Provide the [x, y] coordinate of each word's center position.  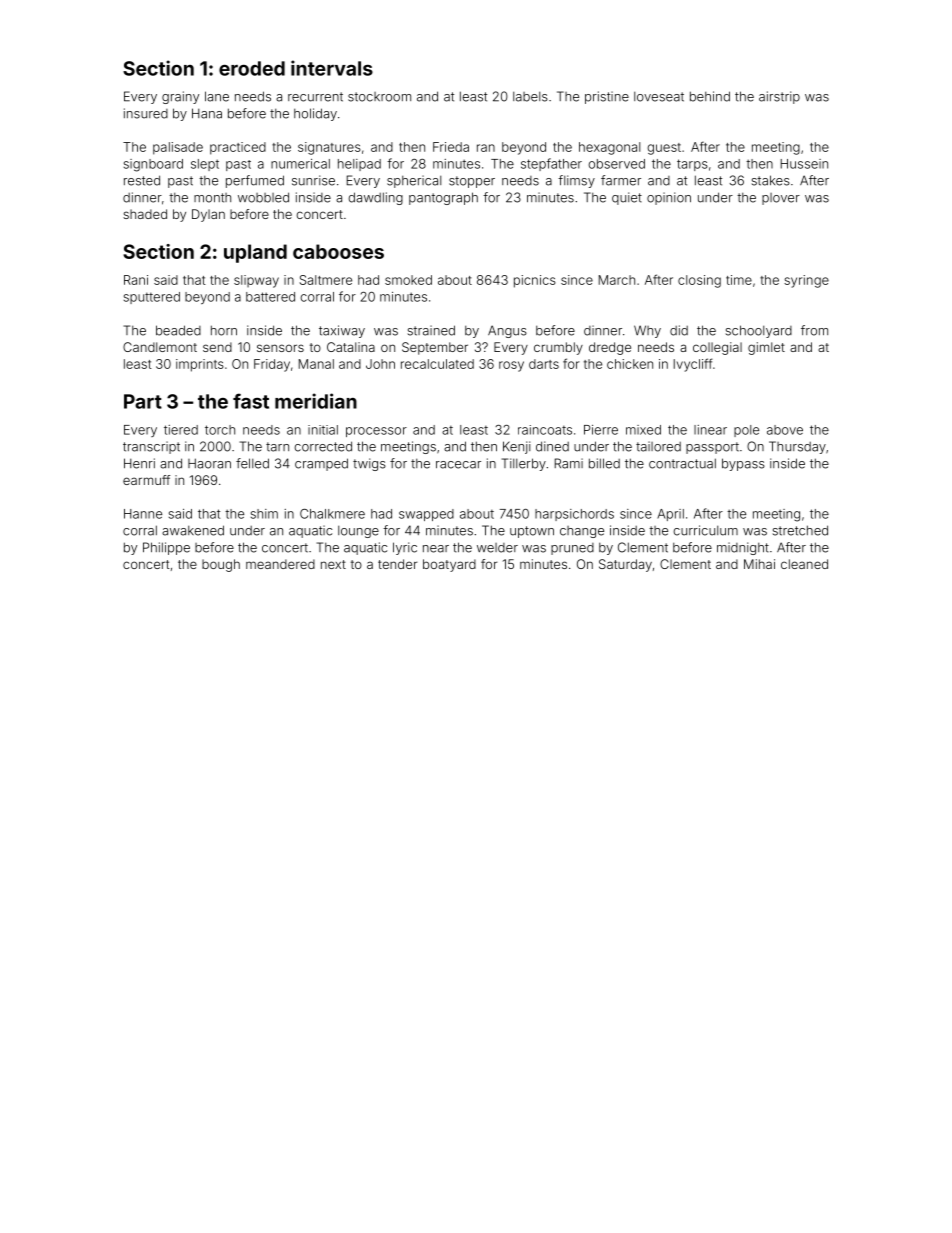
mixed [643, 430]
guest [664, 149]
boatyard [449, 565]
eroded [252, 68]
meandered [280, 564]
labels [530, 97]
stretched [800, 530]
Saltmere [326, 280]
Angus [507, 331]
